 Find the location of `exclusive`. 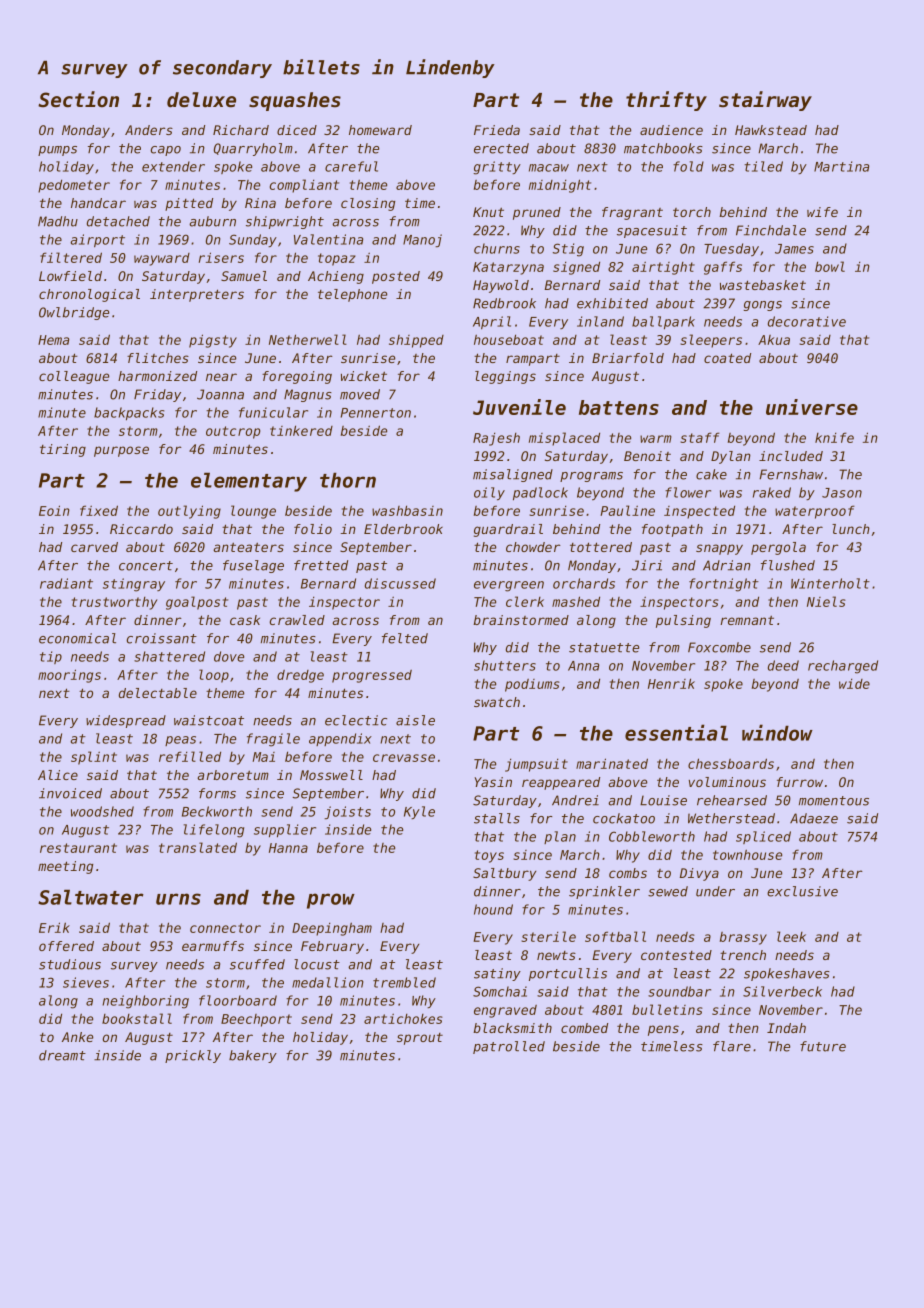

exclusive is located at coordinates (802, 891).
